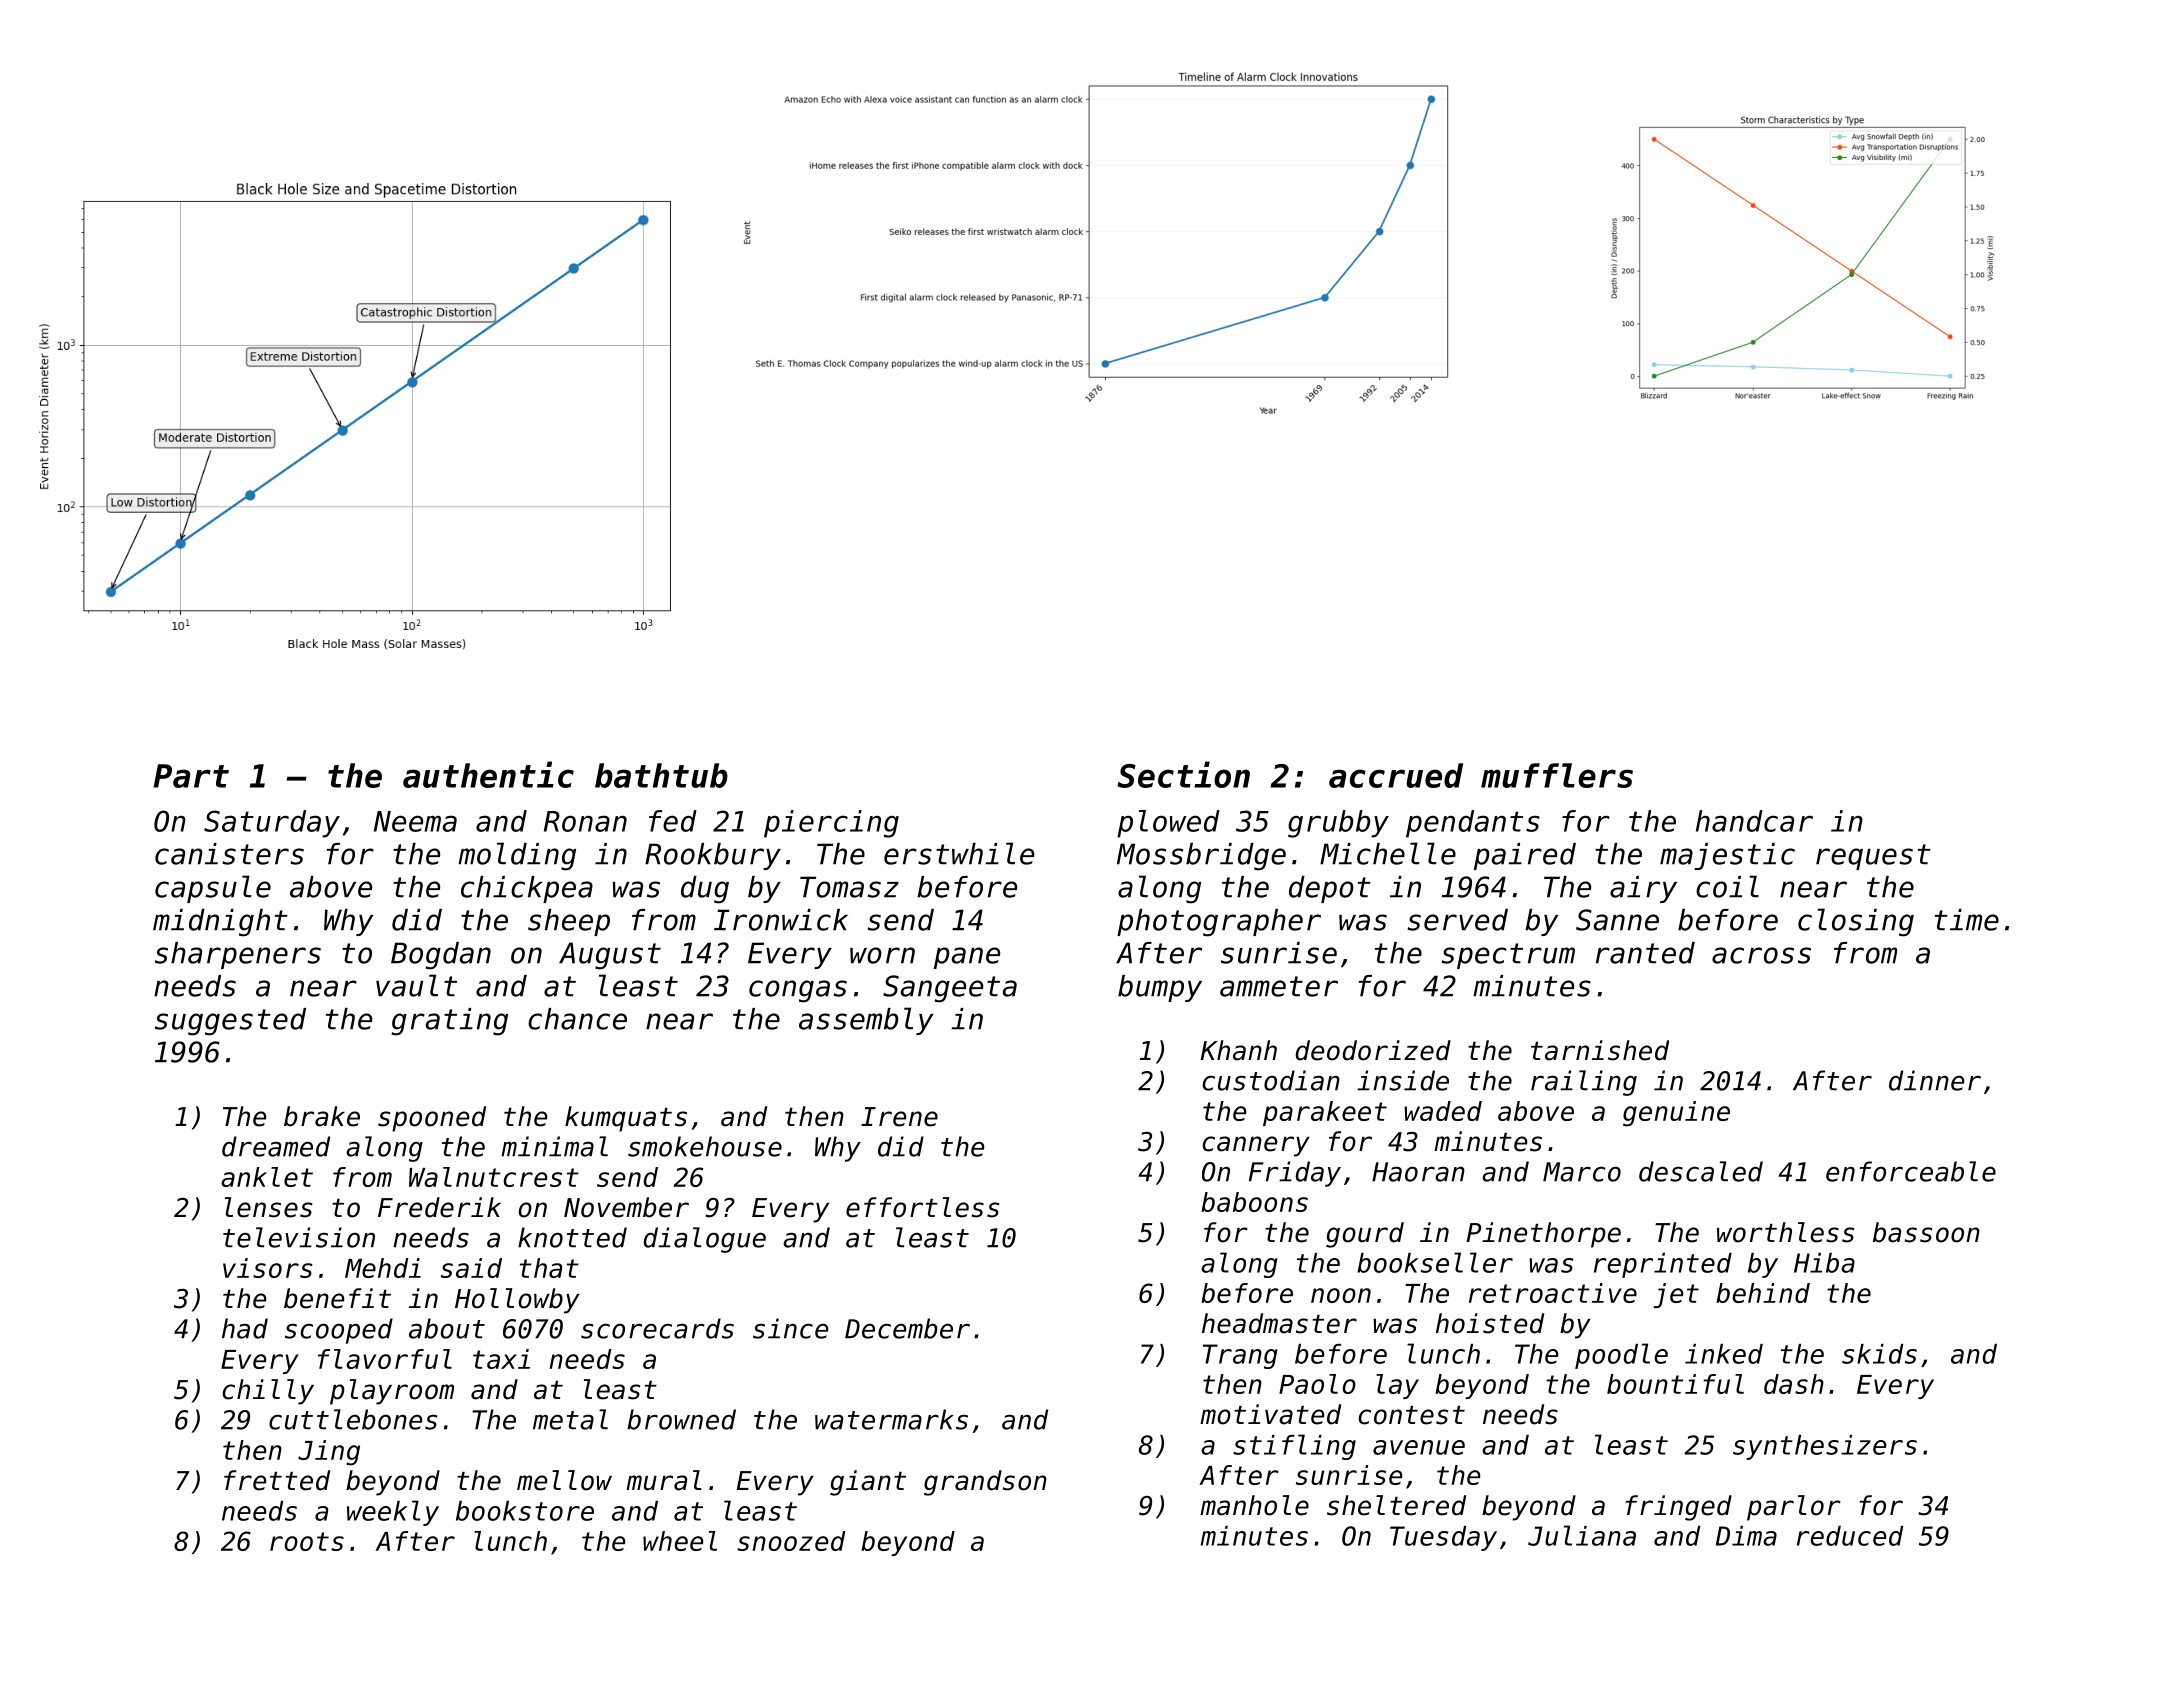 Image resolution: width=2178 pixels, height=1683 pixels. What do you see at coordinates (1168, 824) in the document?
I see `plowed` at bounding box center [1168, 824].
